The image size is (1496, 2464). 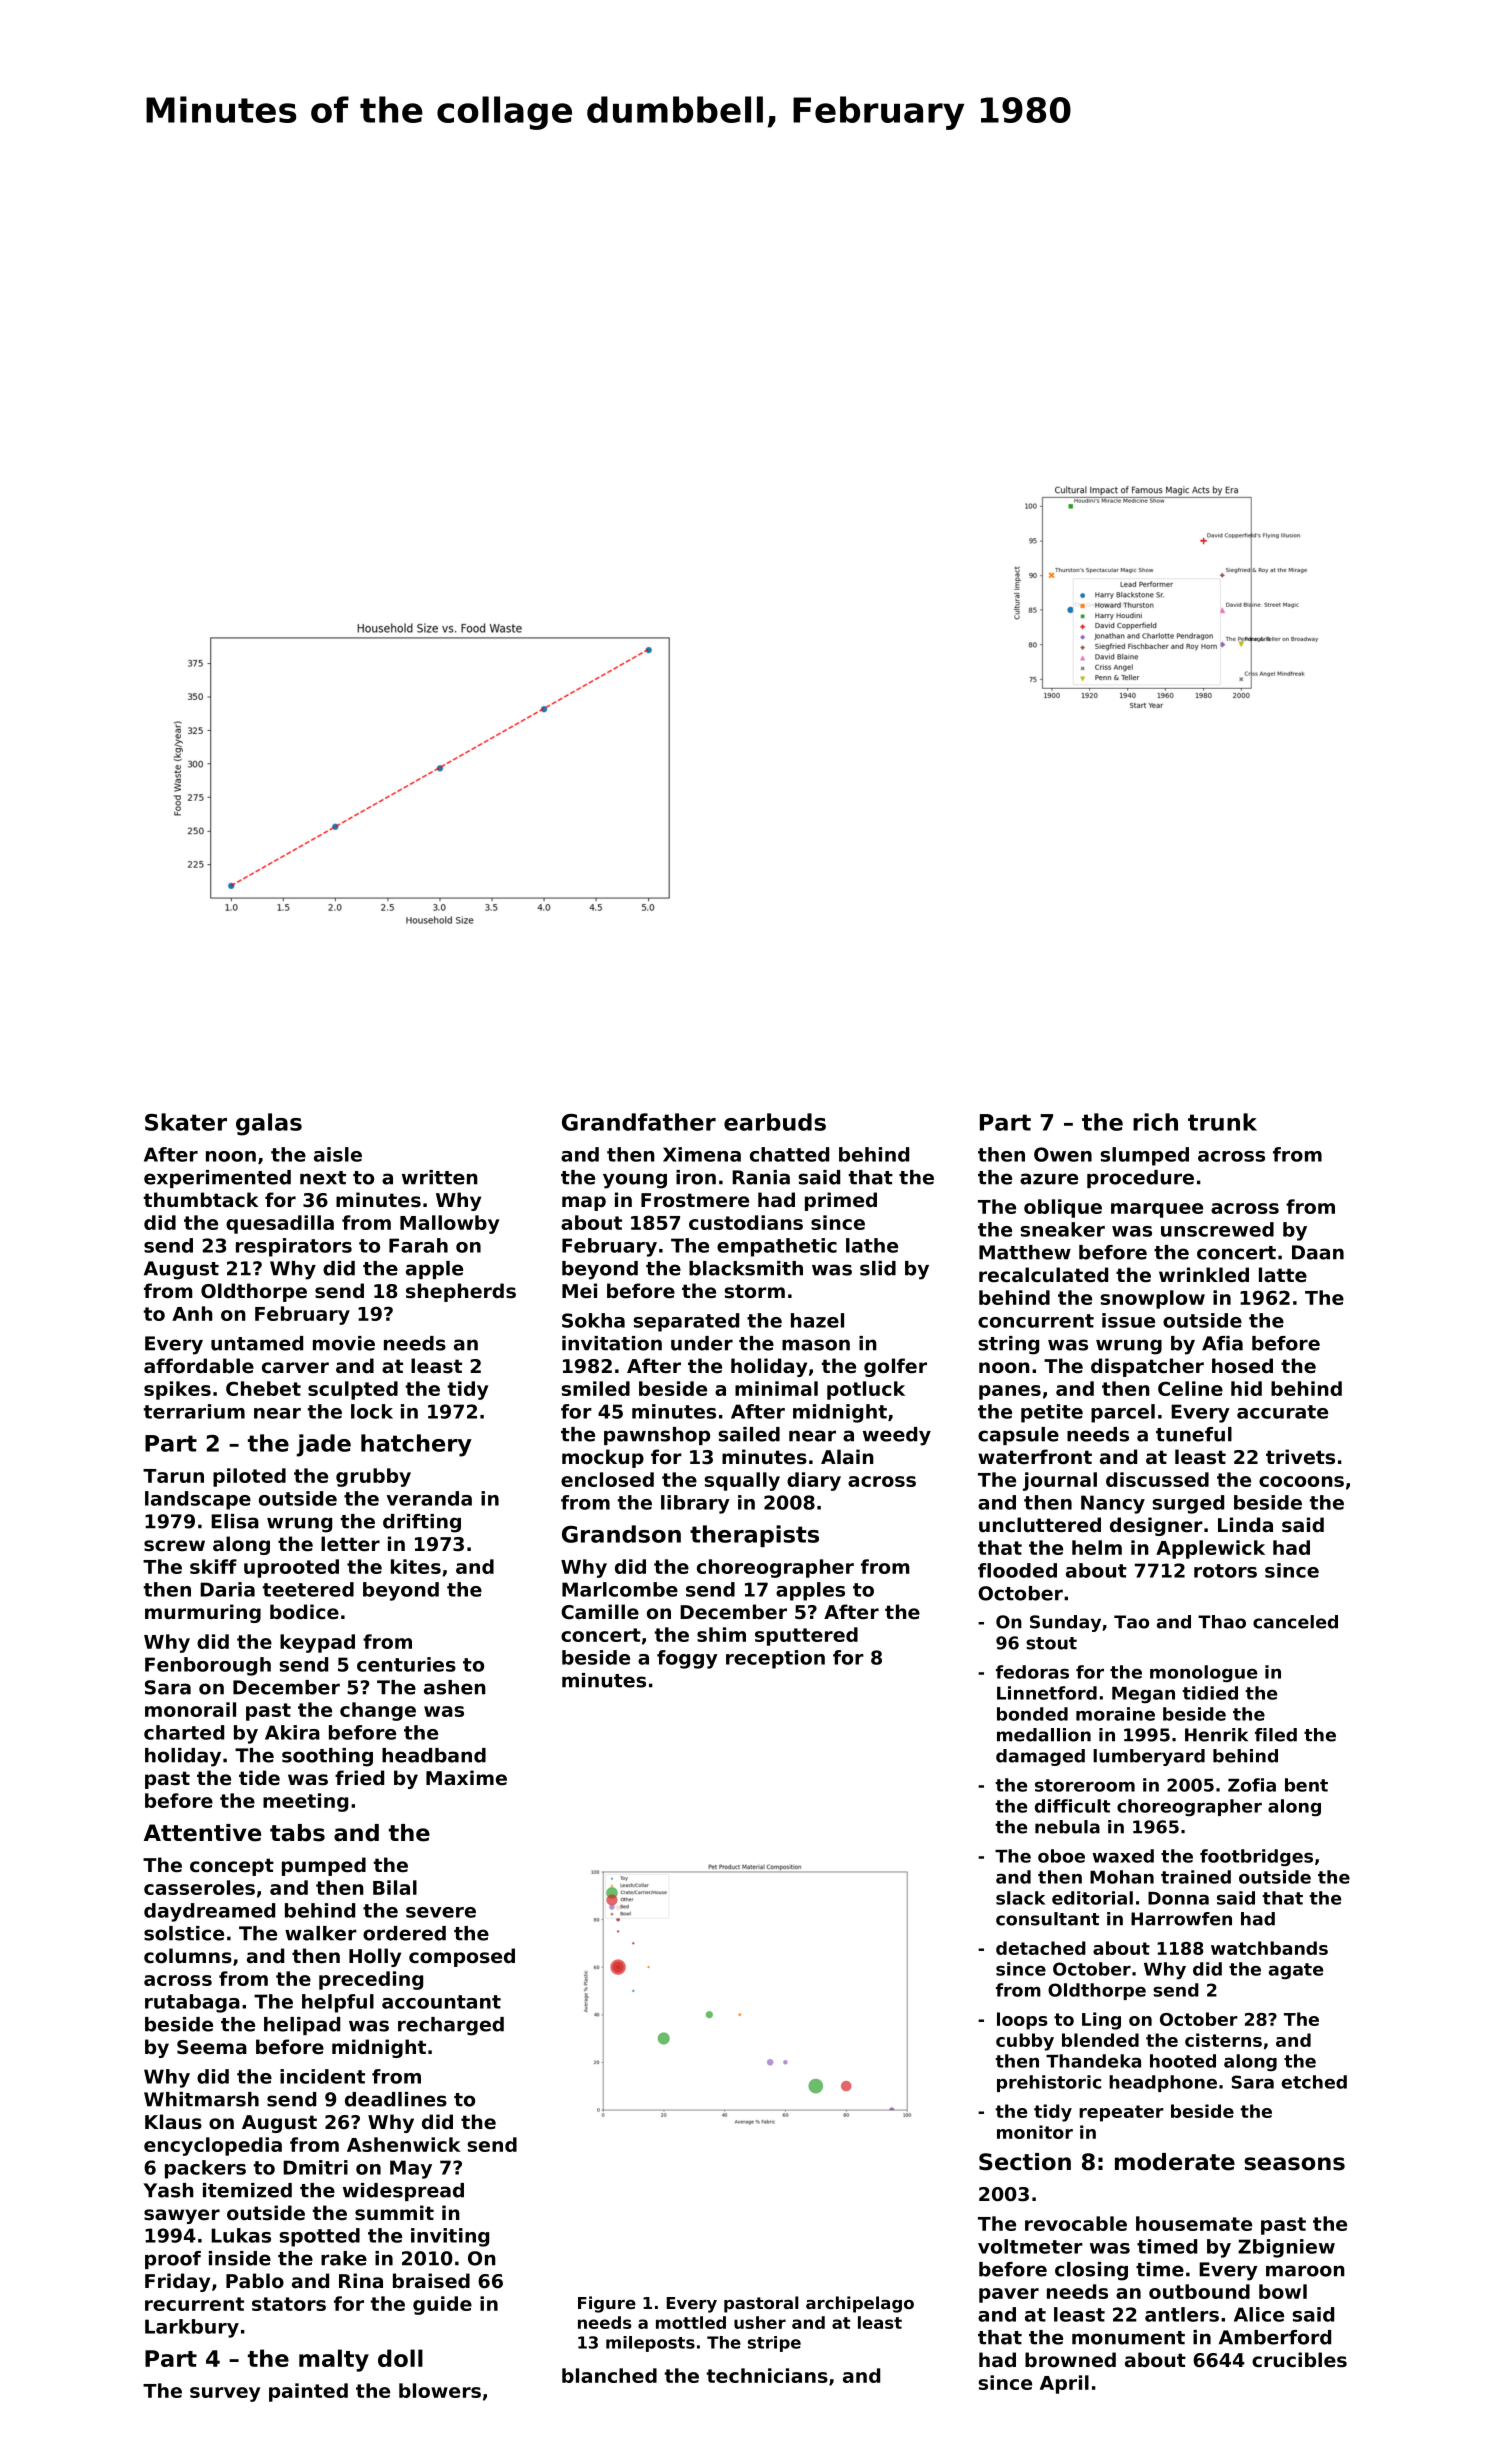 I want to click on painted, so click(x=308, y=2392).
